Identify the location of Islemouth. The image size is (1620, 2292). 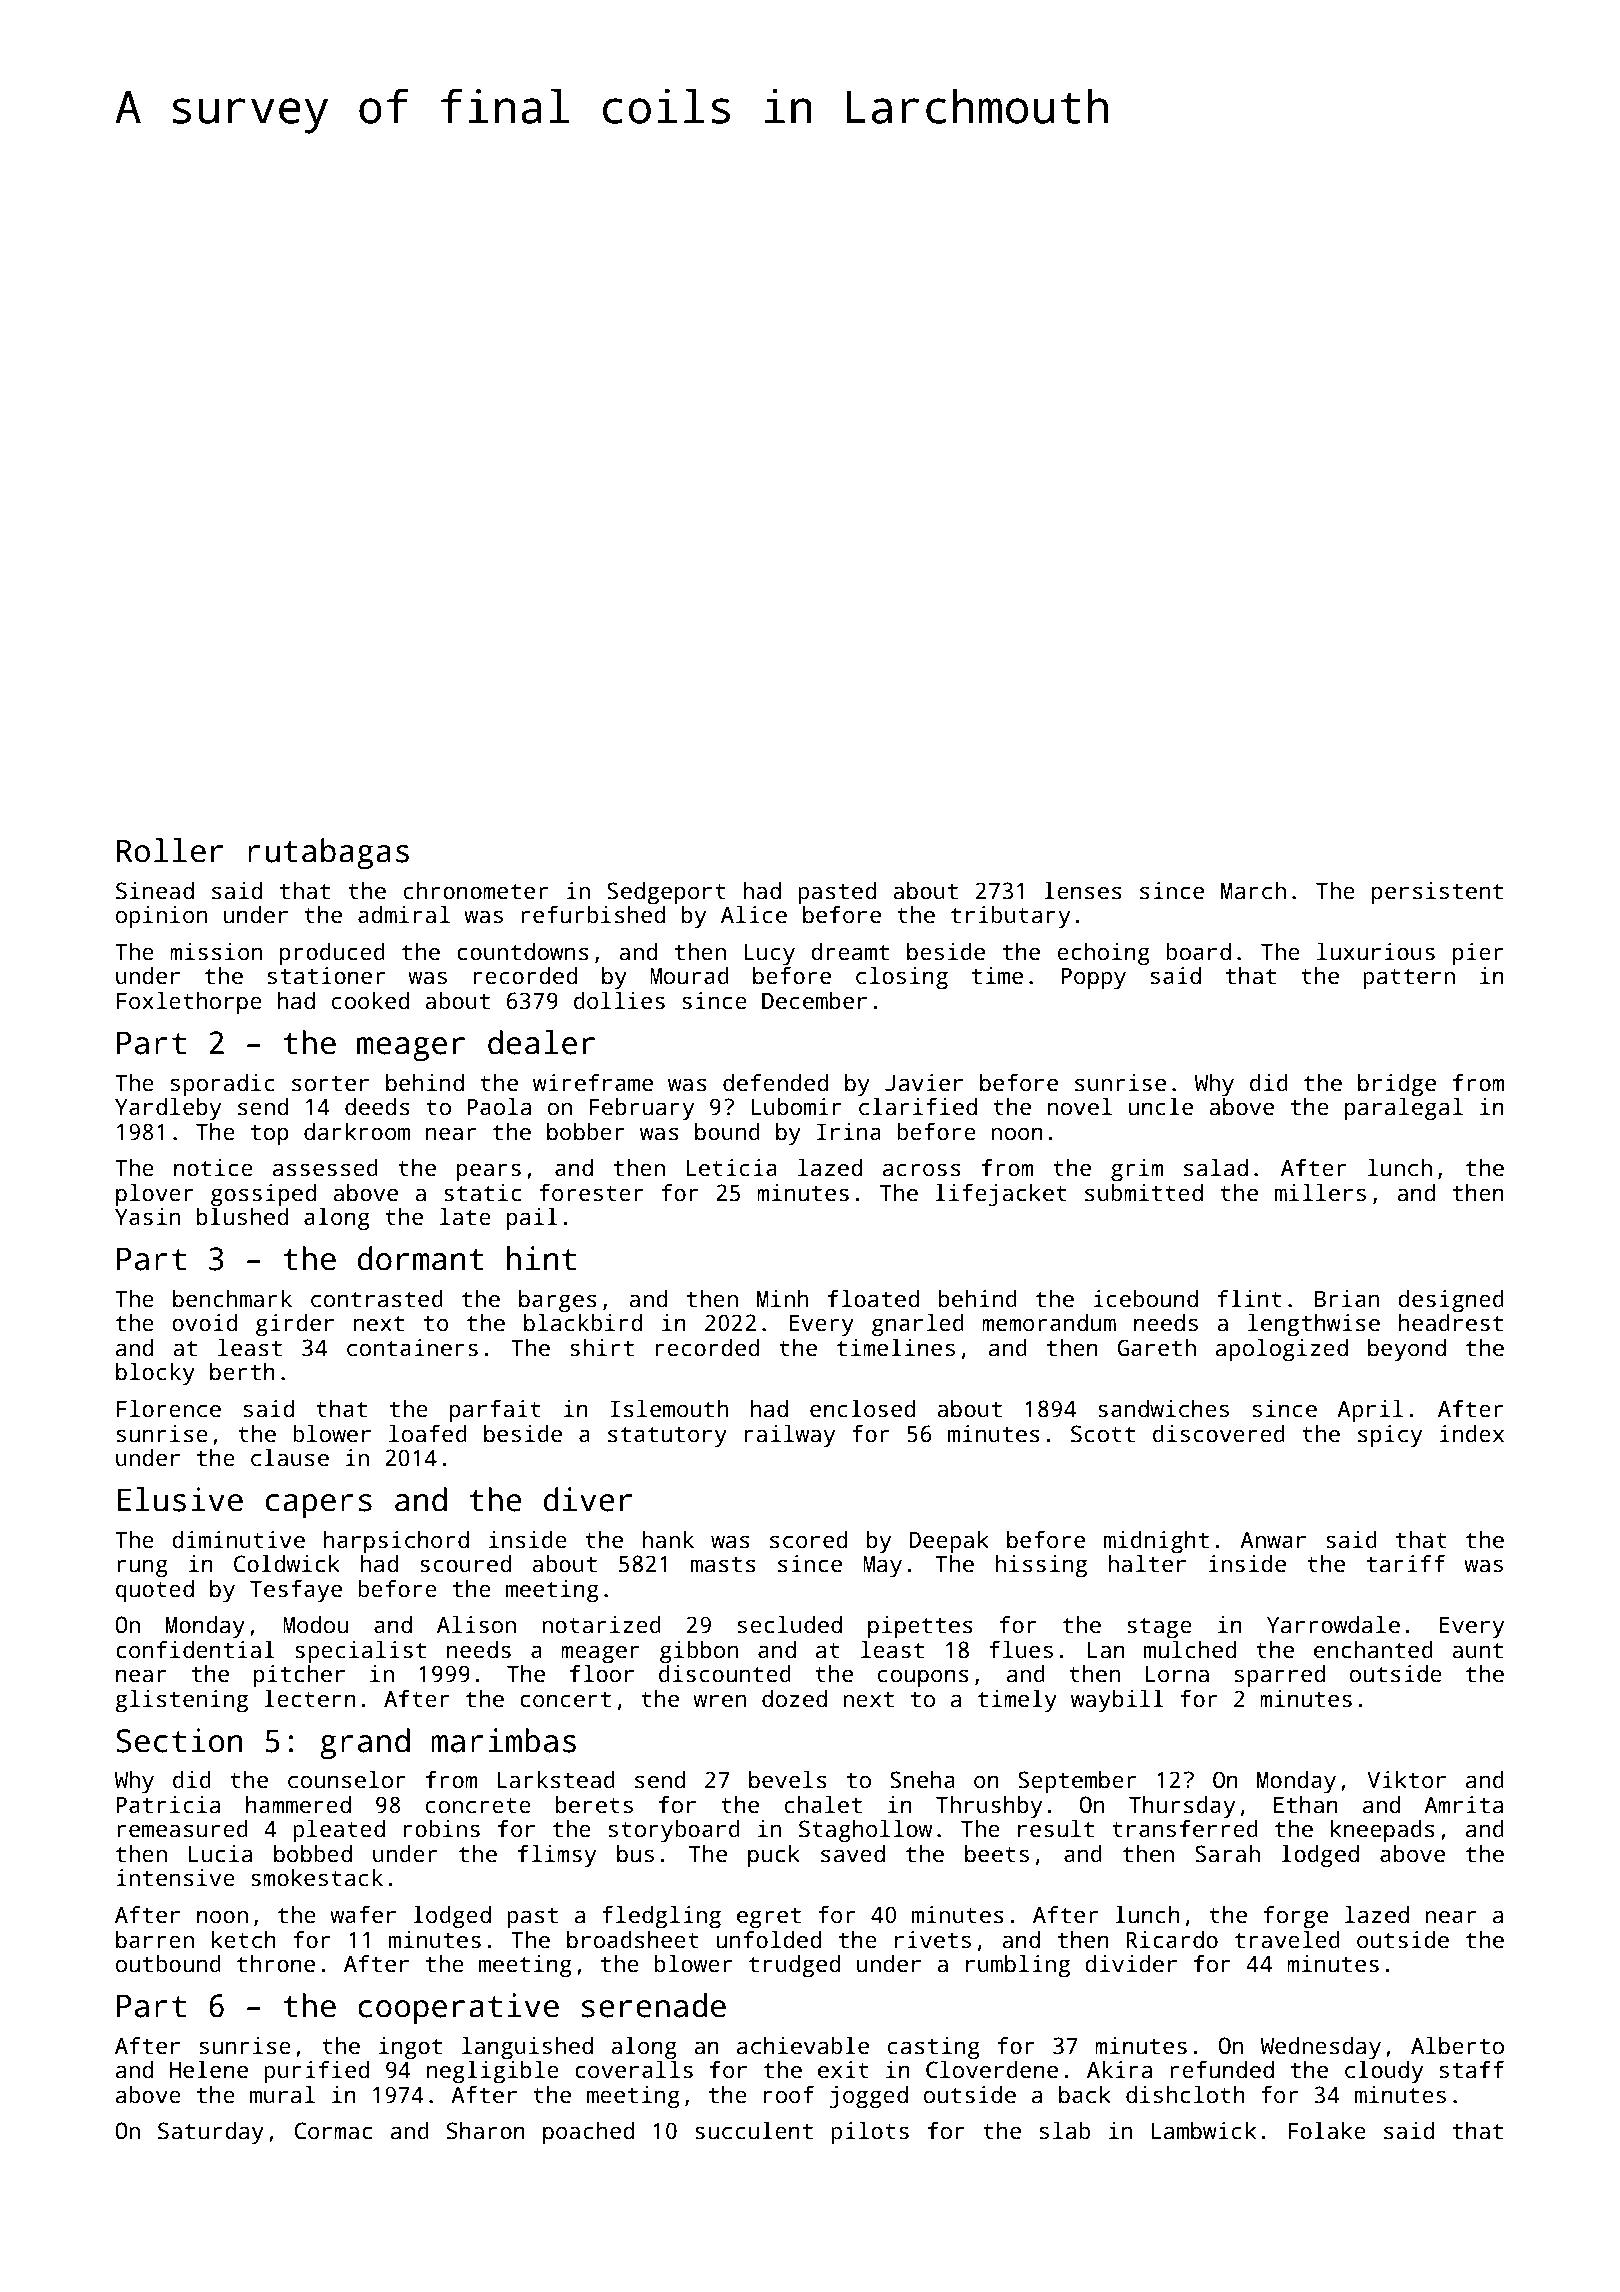
(669, 1409).
